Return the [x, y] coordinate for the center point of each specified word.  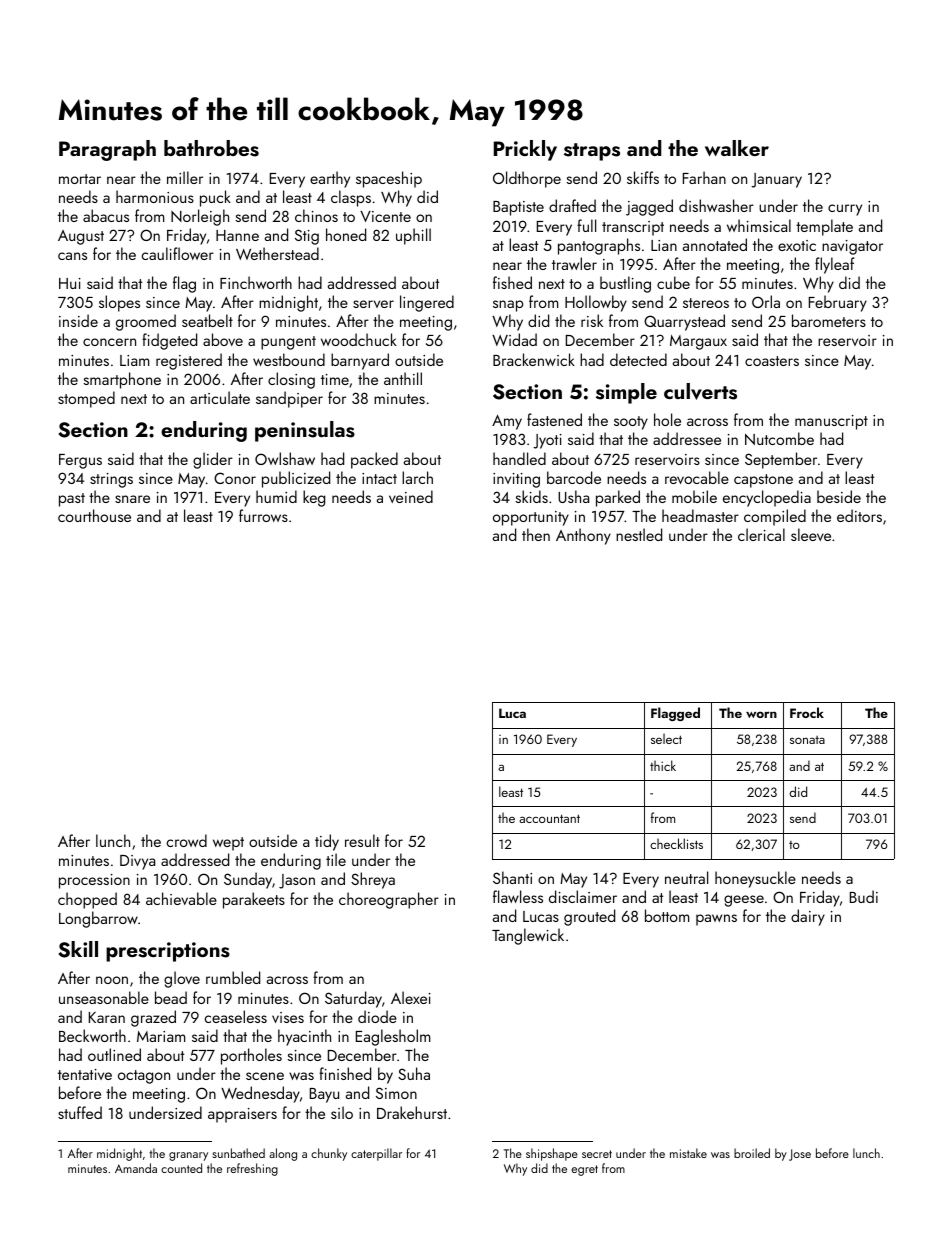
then [536, 534]
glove [182, 979]
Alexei [411, 997]
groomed [146, 322]
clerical [761, 534]
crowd [187, 840]
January [776, 180]
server [373, 304]
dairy [808, 917]
